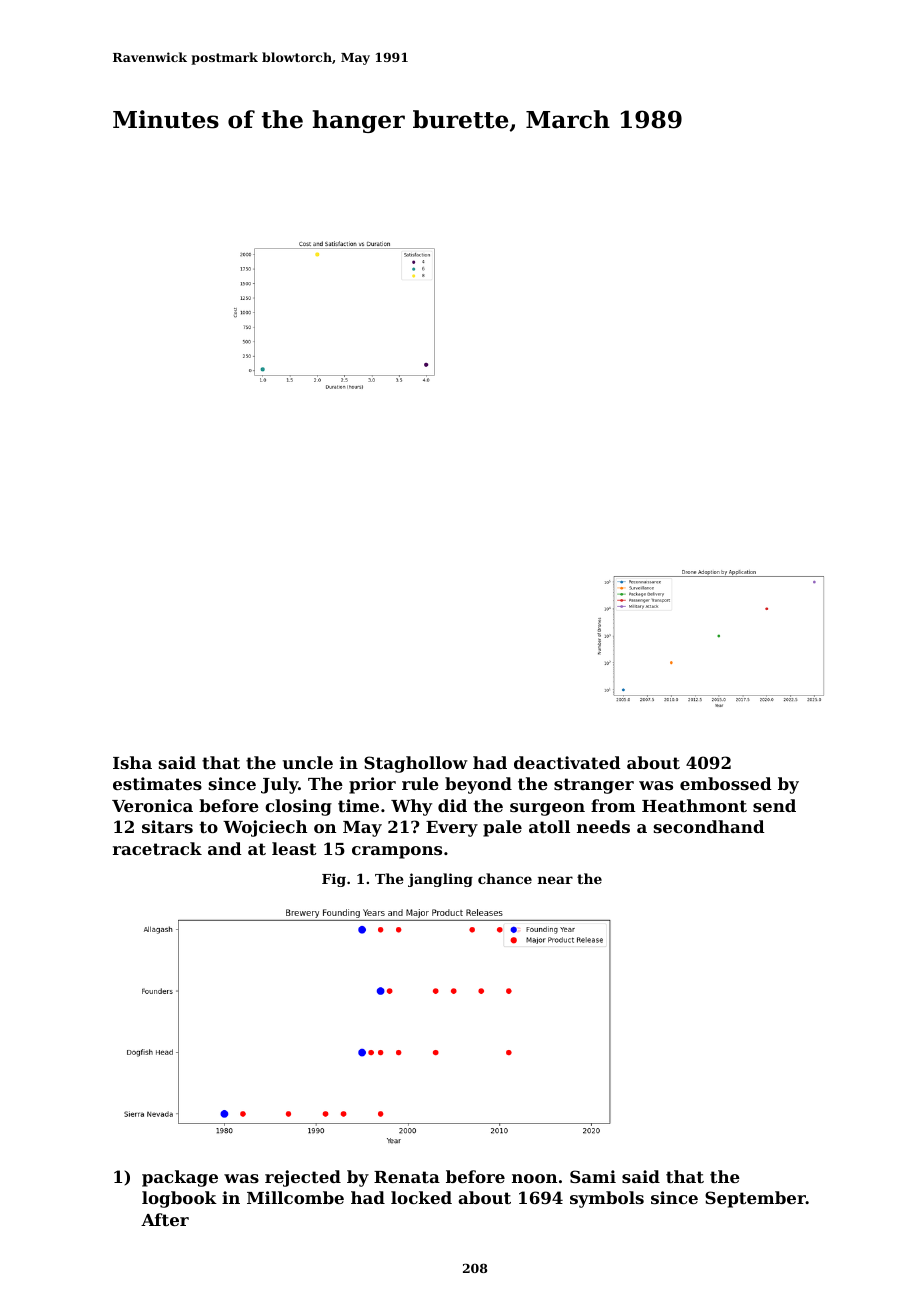 The height and width of the screenshot is (1314, 924). What do you see at coordinates (440, 880) in the screenshot?
I see `jangling` at bounding box center [440, 880].
